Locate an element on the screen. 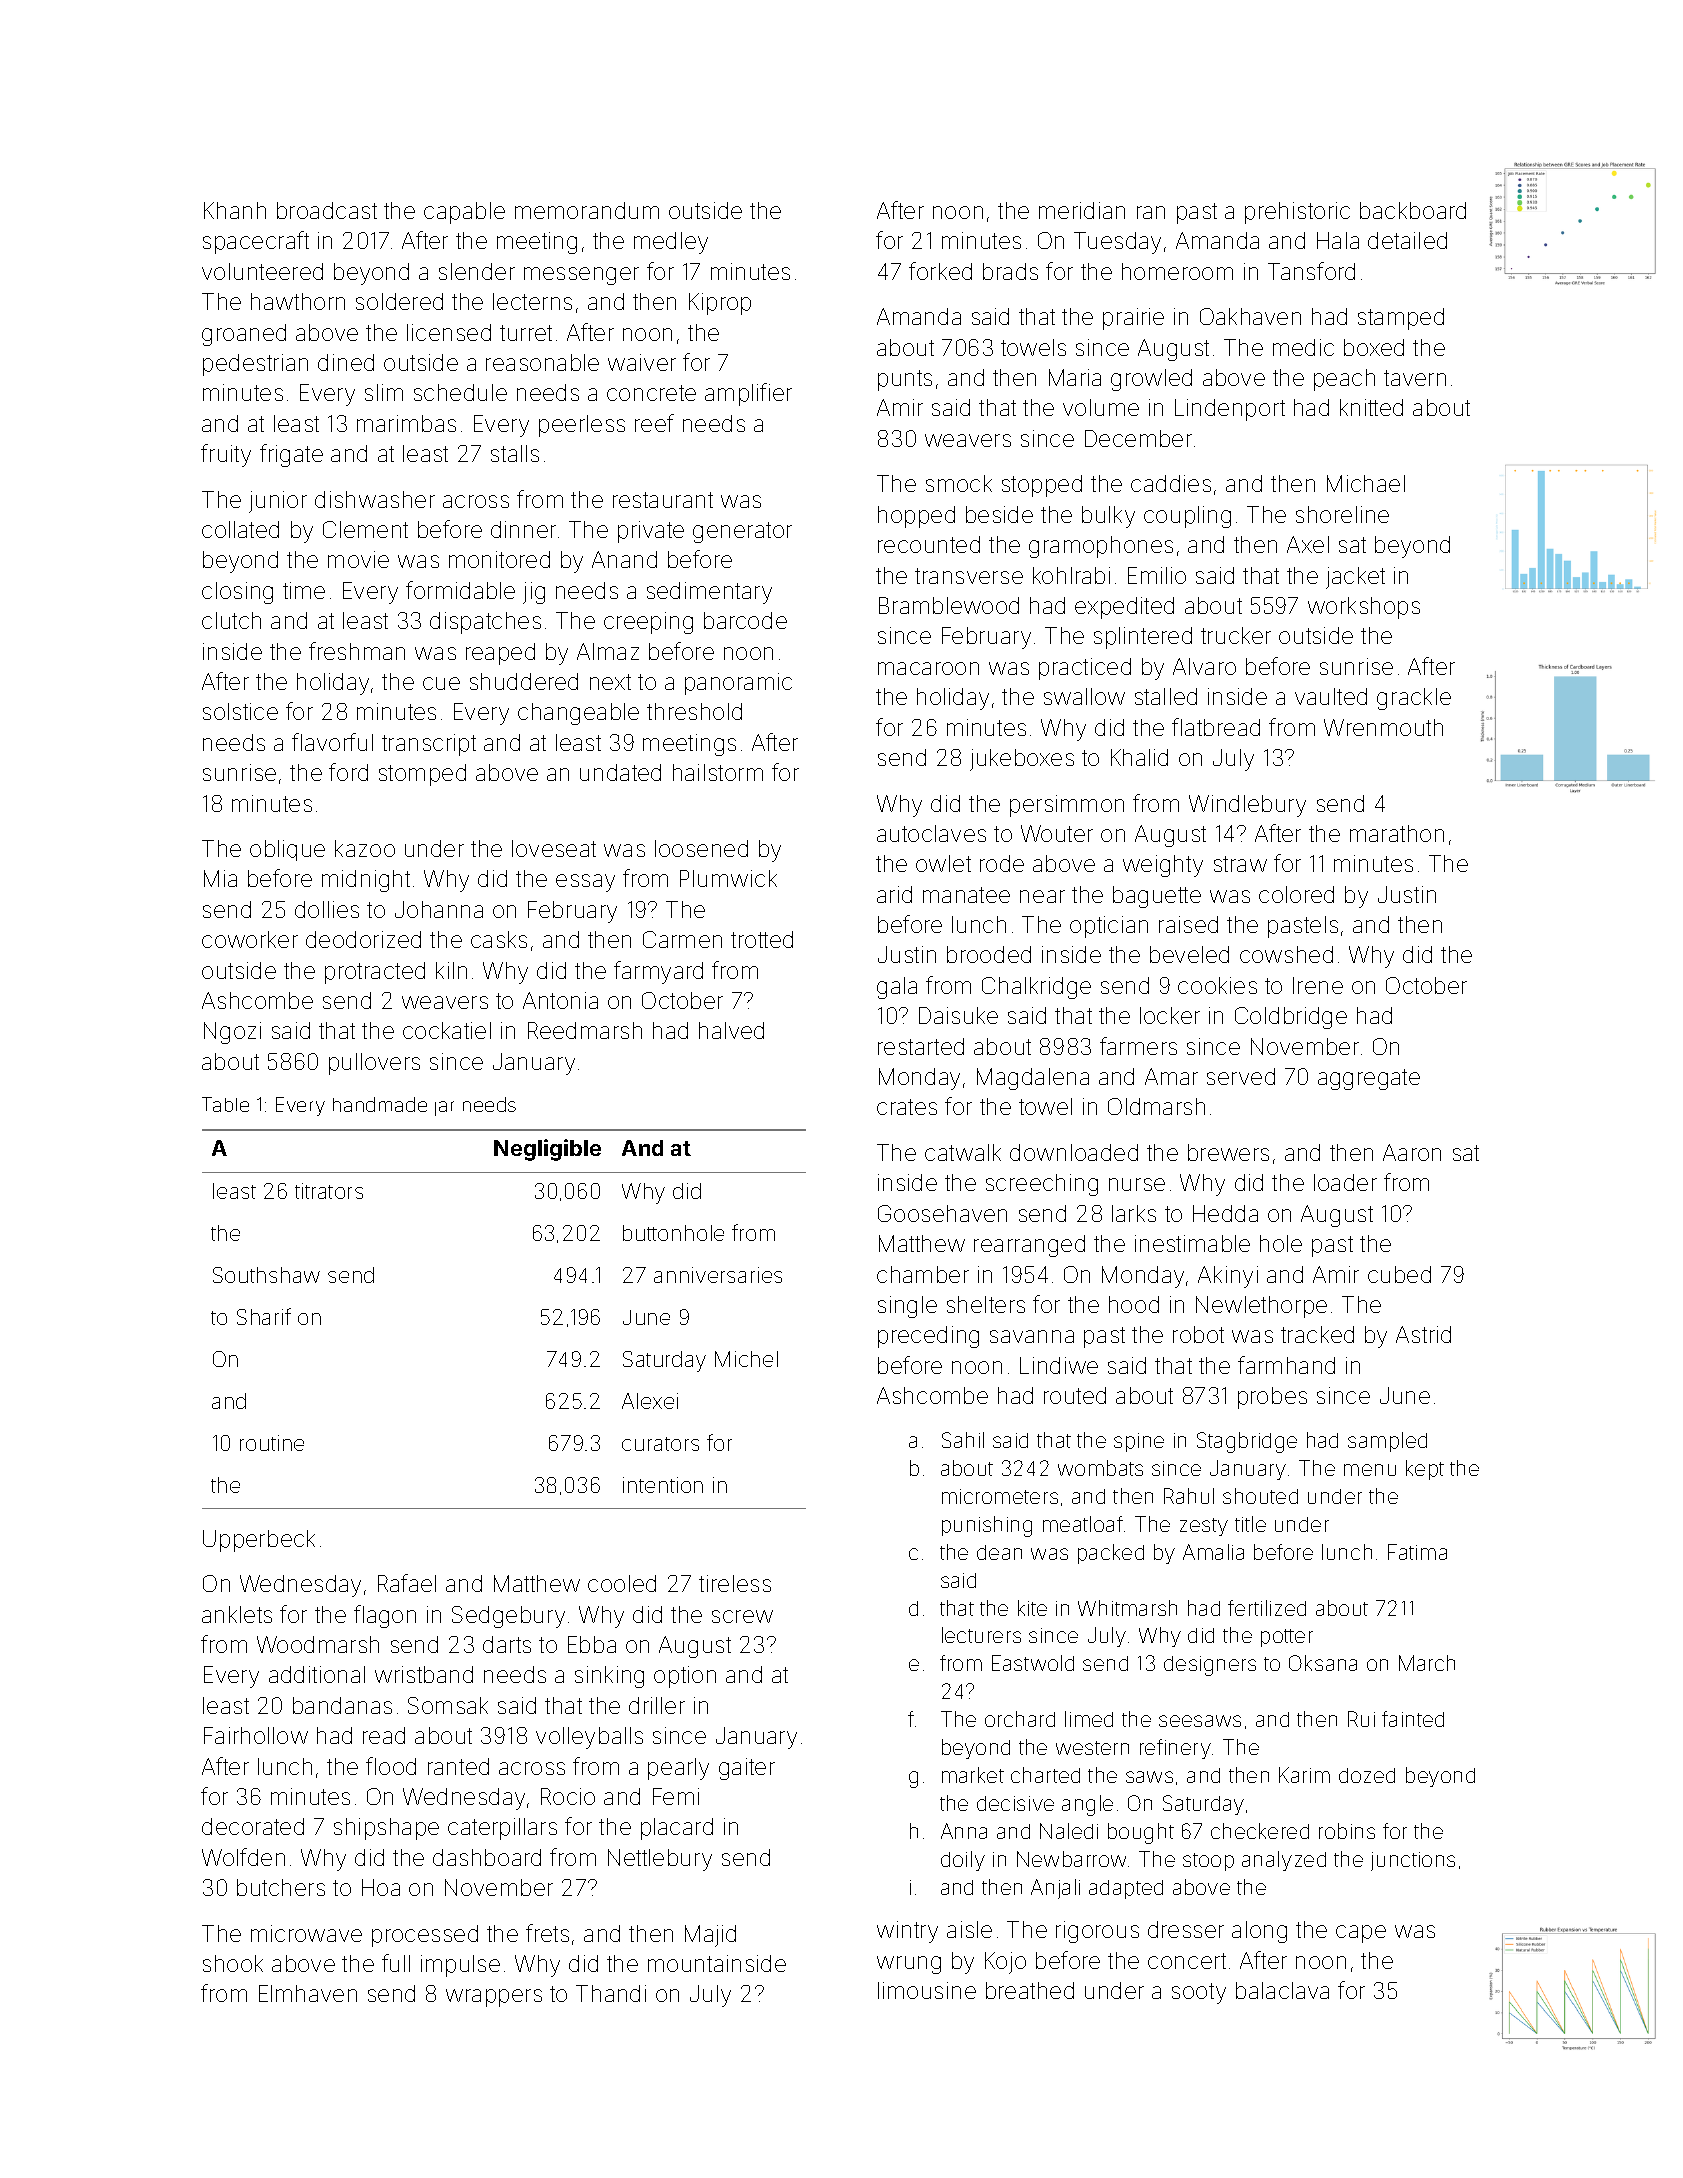 This screenshot has width=1683, height=2178. Ngozi is located at coordinates (232, 1033).
